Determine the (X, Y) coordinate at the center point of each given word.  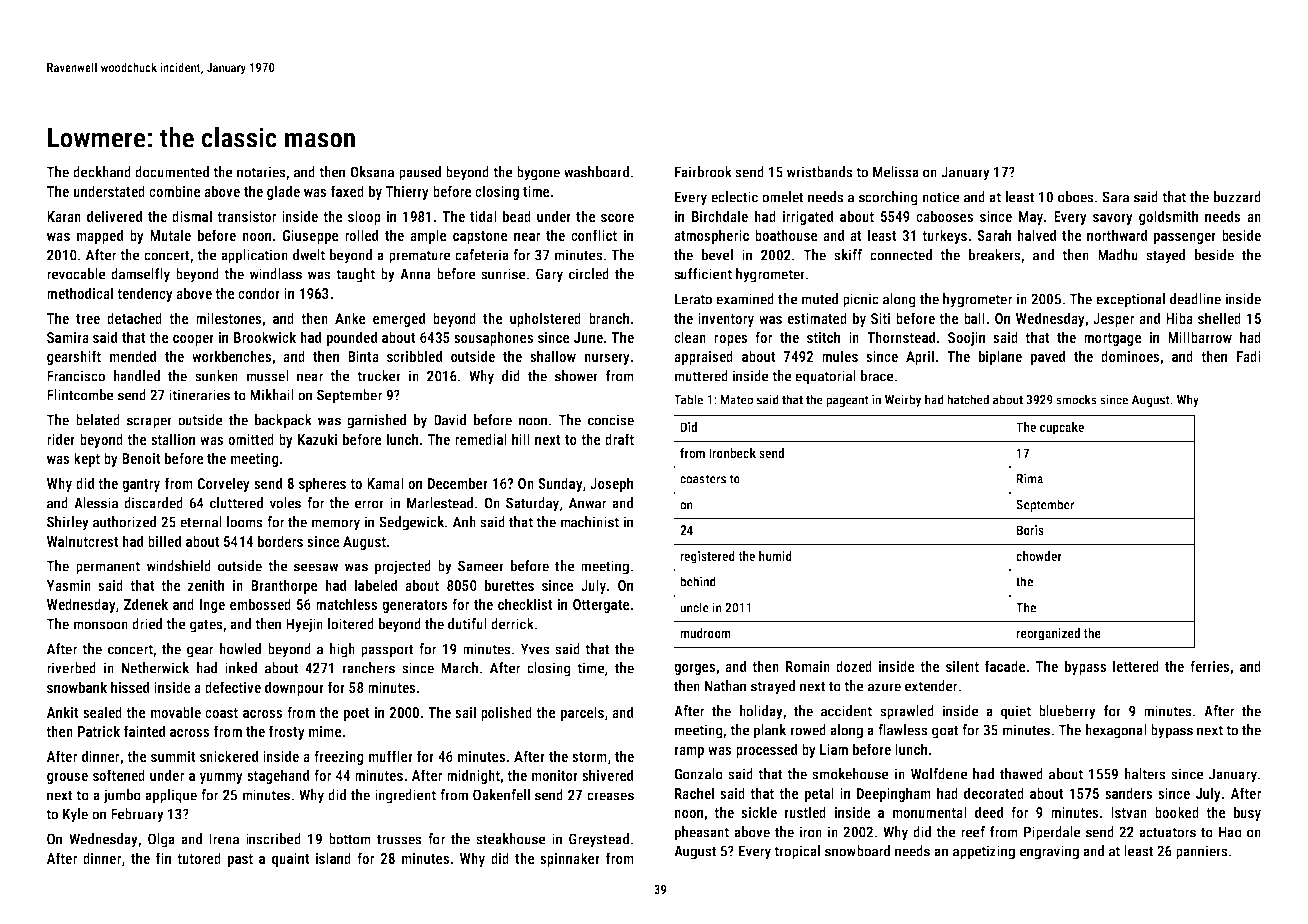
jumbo (122, 796)
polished (506, 713)
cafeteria (482, 255)
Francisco (76, 376)
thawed (1021, 774)
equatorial (825, 377)
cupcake (1062, 428)
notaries (261, 172)
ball (974, 318)
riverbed (71, 668)
